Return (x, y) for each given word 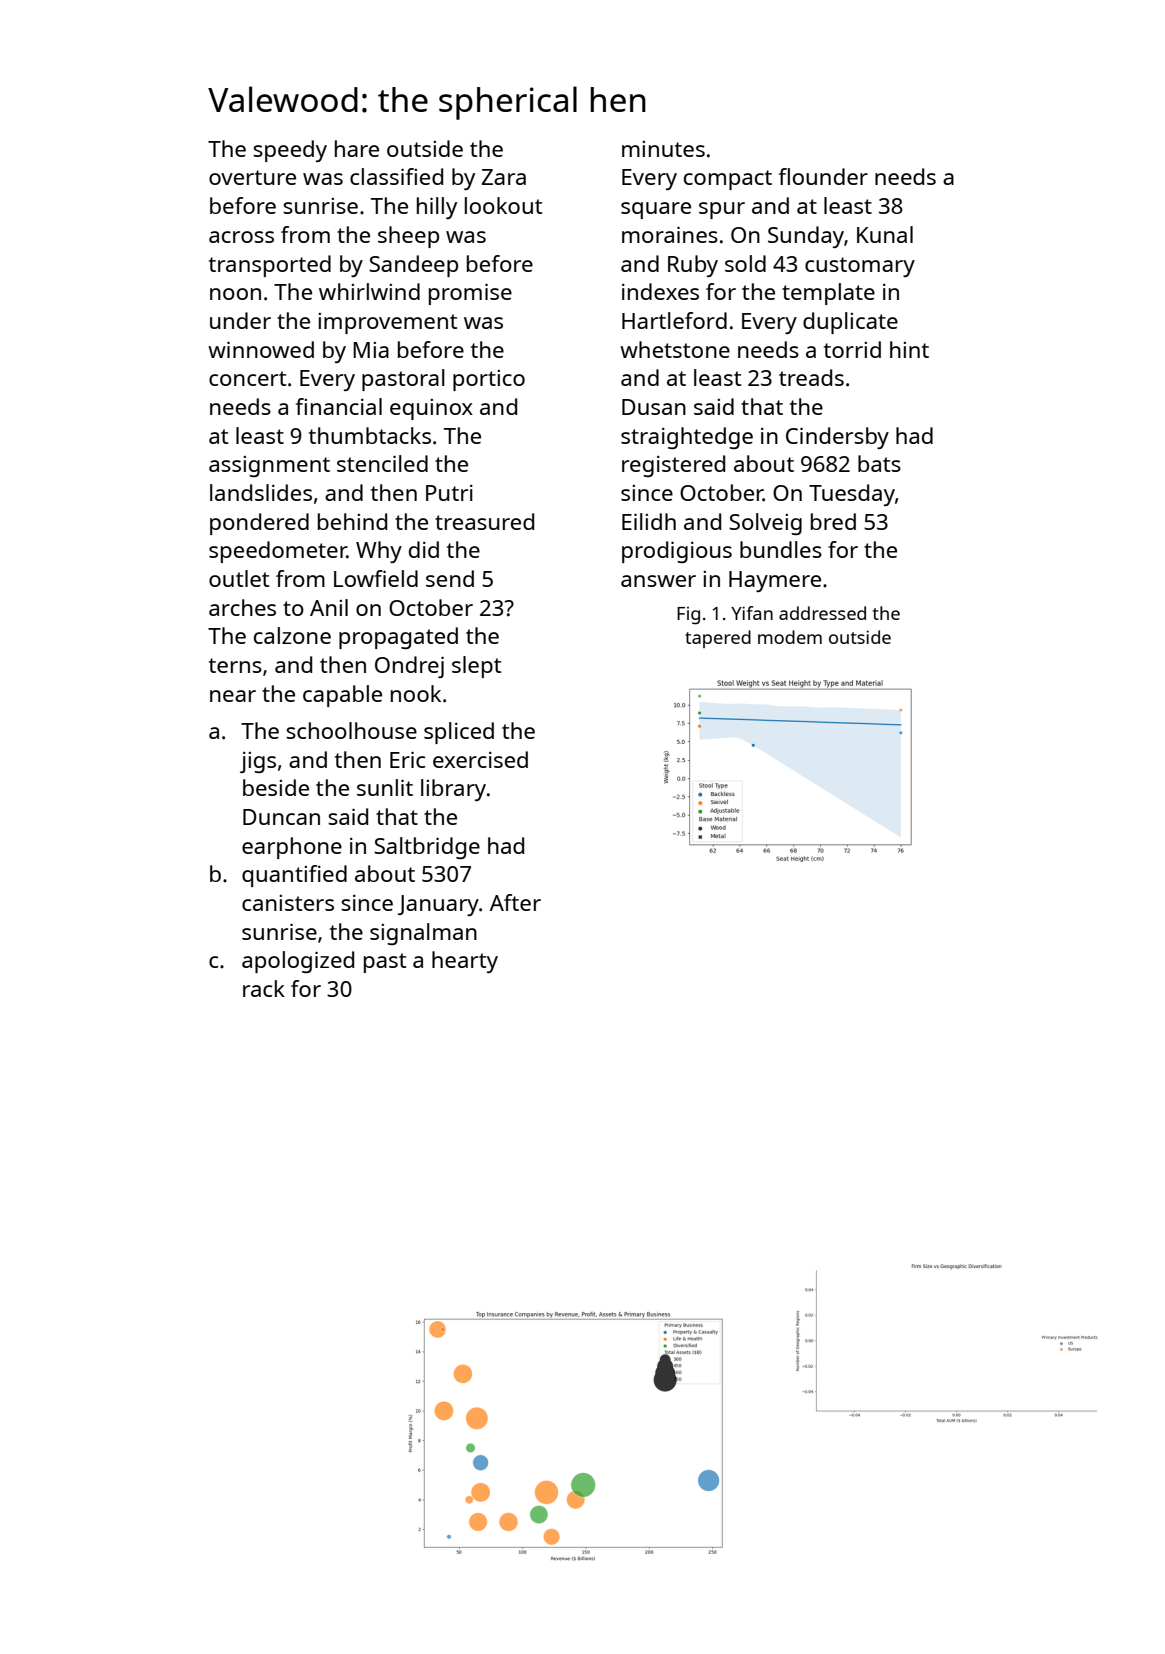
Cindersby (837, 438)
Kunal (885, 234)
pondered (259, 524)
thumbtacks (370, 435)
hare (357, 148)
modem (790, 637)
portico (489, 380)
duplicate (850, 323)
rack (264, 988)
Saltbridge (427, 848)
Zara (503, 177)
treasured (484, 521)
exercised (480, 759)
